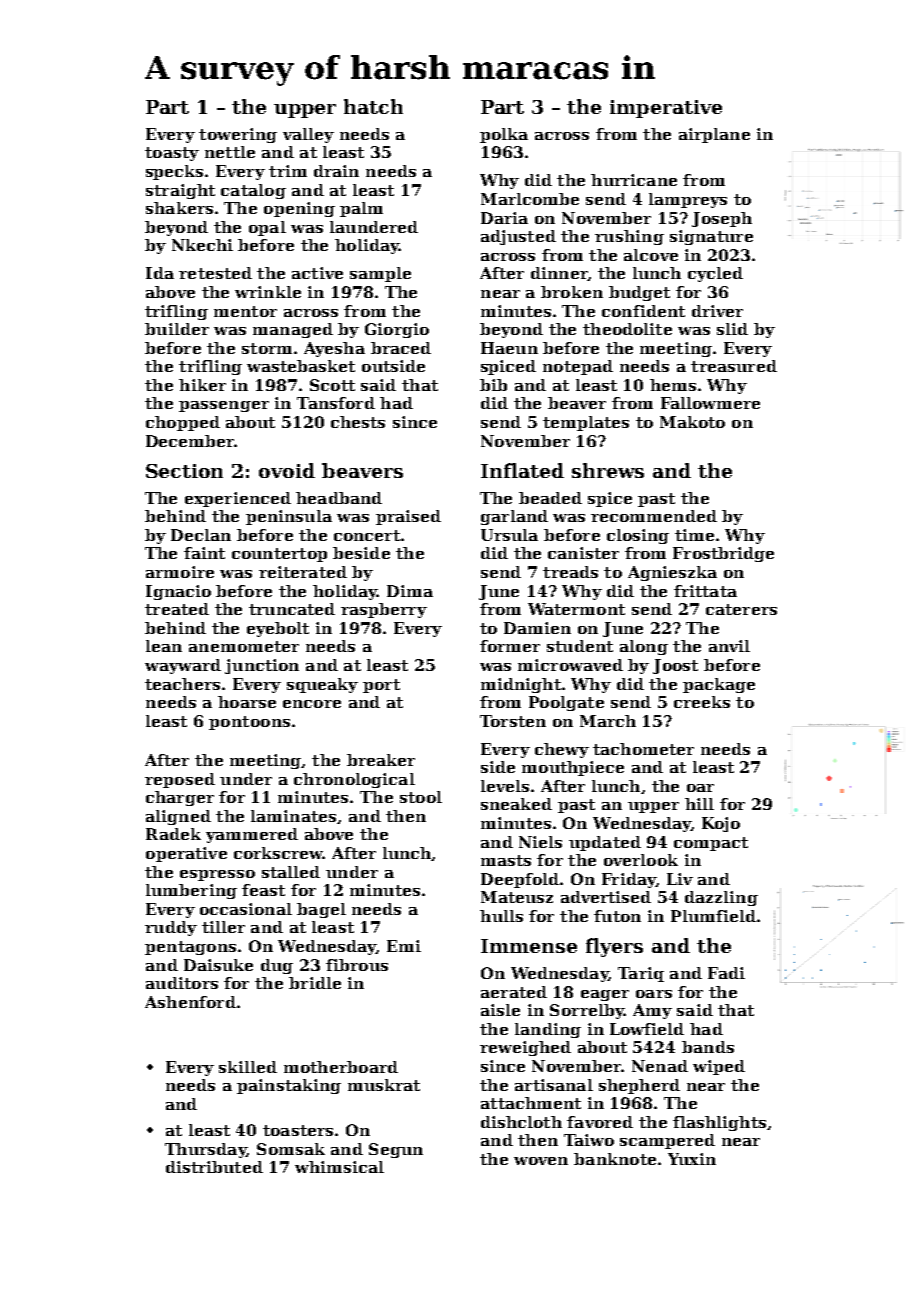 The image size is (924, 1314). Describe the element at coordinates (509, 348) in the page. I see `Haeun` at that location.
